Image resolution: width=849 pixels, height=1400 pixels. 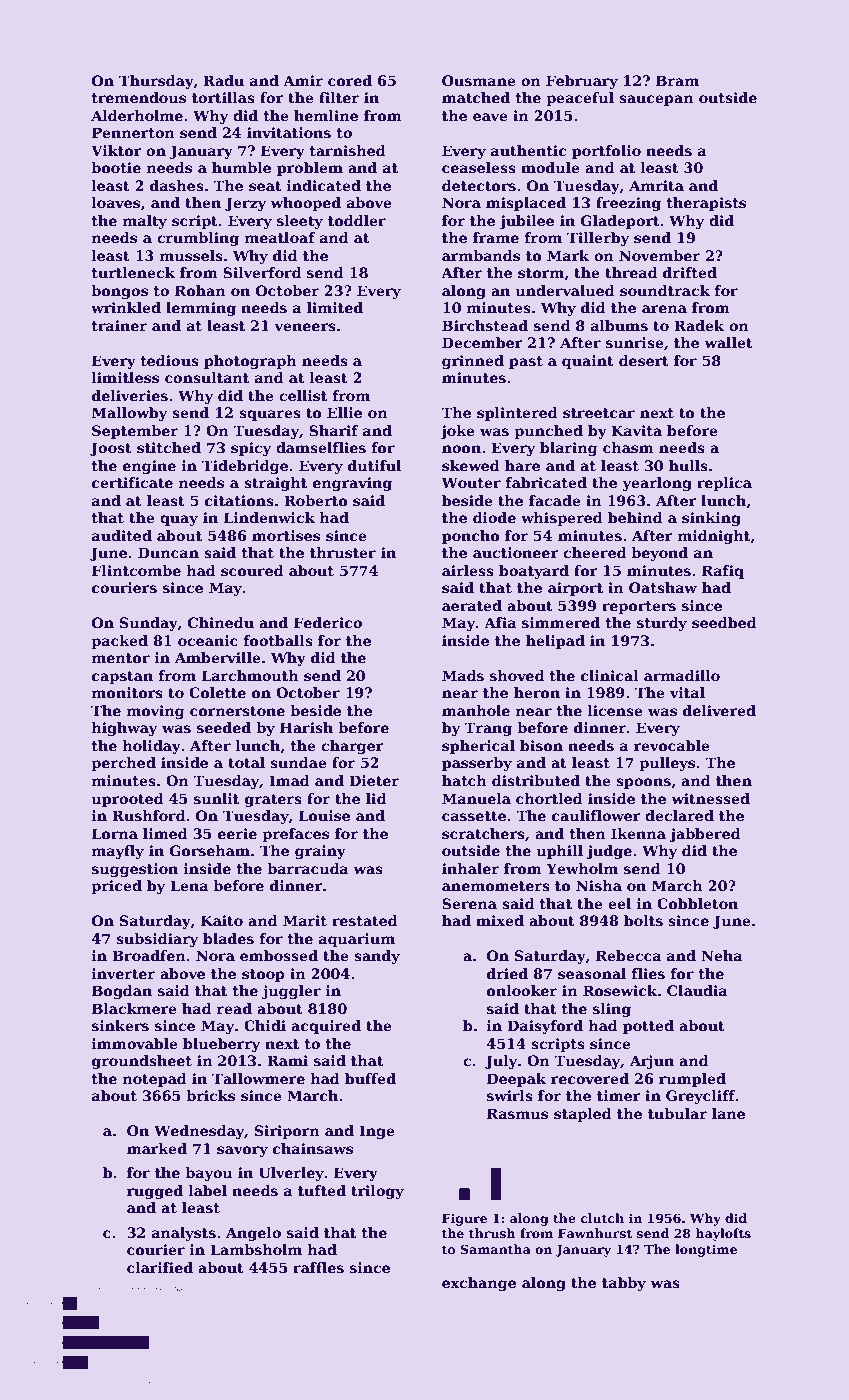 What do you see at coordinates (723, 1234) in the screenshot?
I see `haylofts` at bounding box center [723, 1234].
